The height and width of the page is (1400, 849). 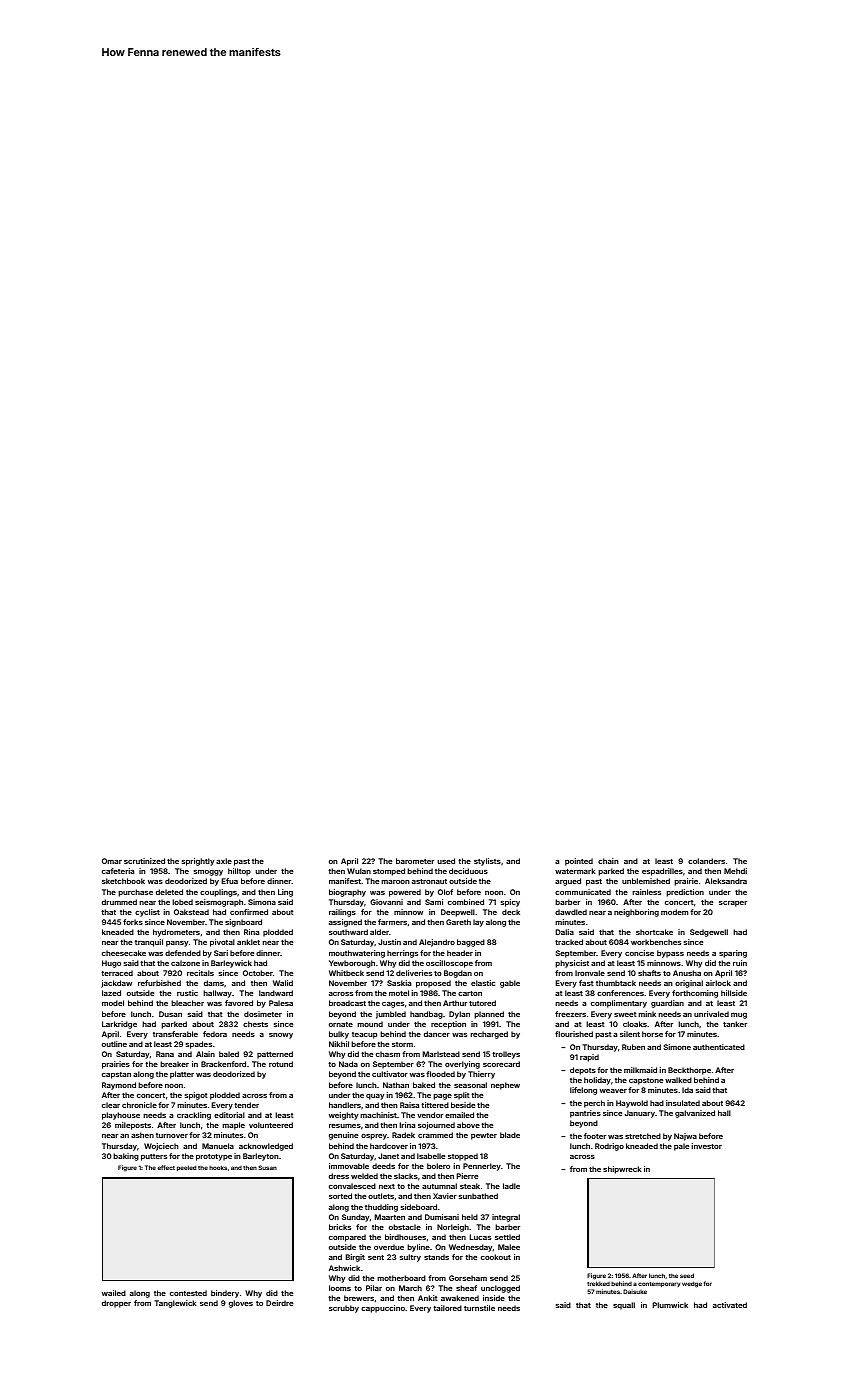 What do you see at coordinates (448, 1025) in the page?
I see `reception` at bounding box center [448, 1025].
